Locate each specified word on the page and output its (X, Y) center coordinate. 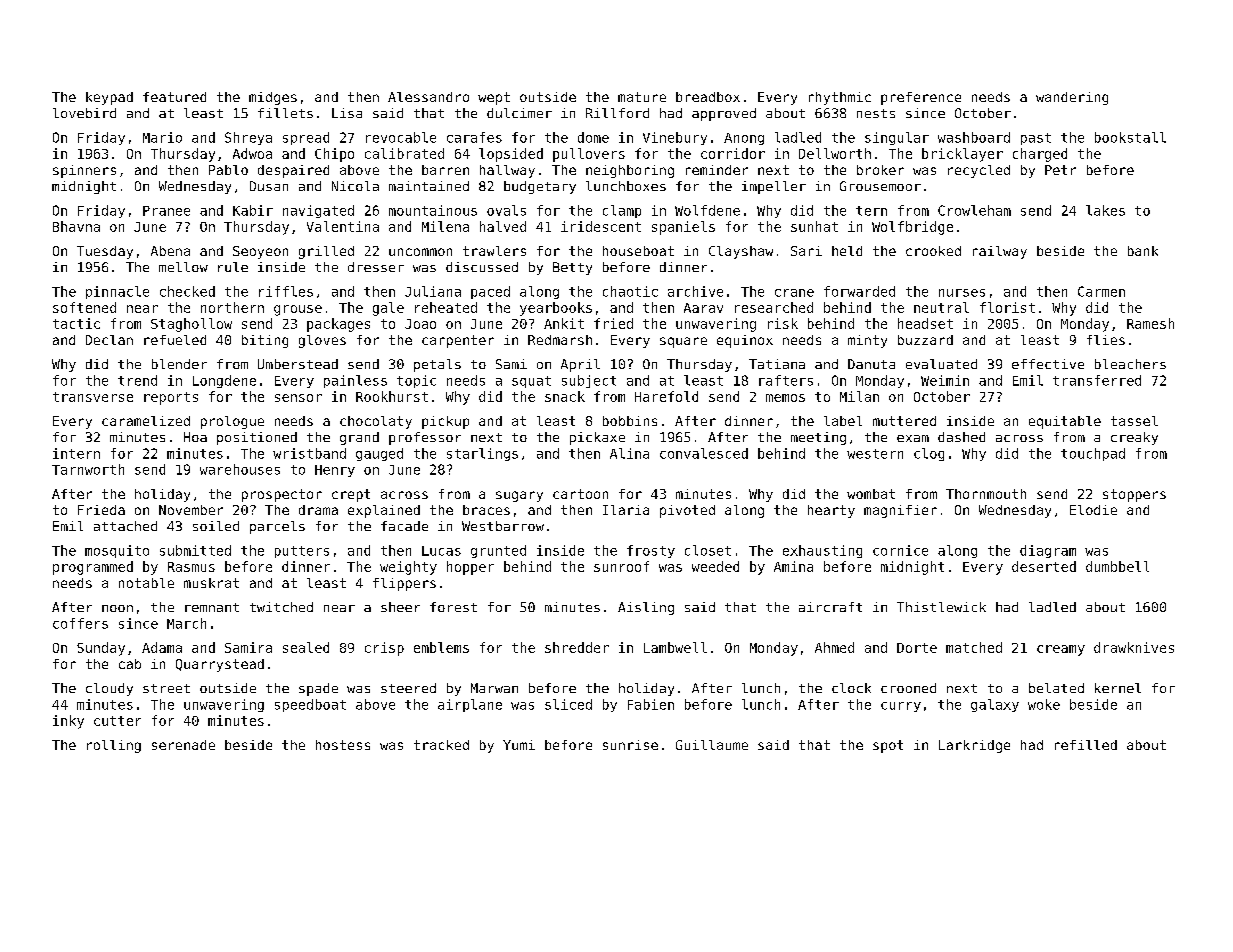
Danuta (871, 364)
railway (1000, 252)
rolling (114, 746)
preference (921, 98)
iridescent (601, 226)
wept (494, 98)
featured (174, 97)
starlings (482, 454)
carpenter (458, 341)
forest (453, 607)
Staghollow (191, 325)
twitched (281, 607)
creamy (1061, 650)
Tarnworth (88, 469)
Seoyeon (260, 252)
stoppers (1134, 495)
